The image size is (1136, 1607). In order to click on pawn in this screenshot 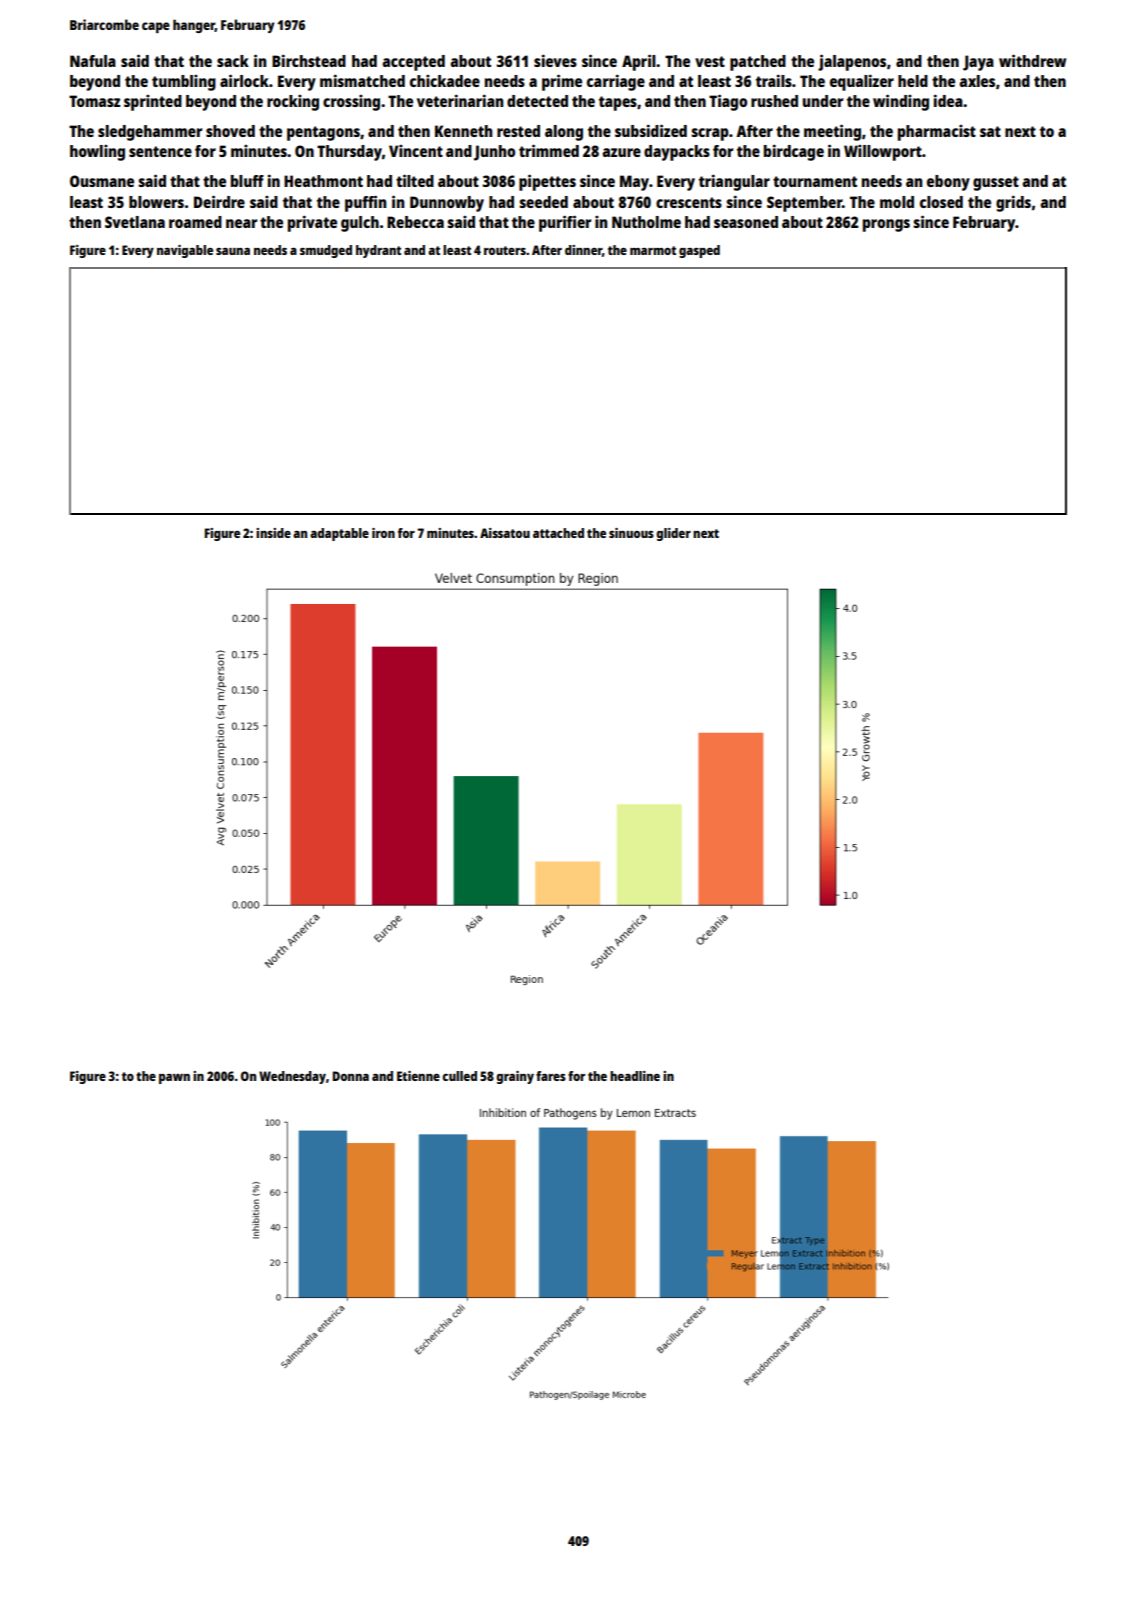, I will do `click(174, 1079)`.
